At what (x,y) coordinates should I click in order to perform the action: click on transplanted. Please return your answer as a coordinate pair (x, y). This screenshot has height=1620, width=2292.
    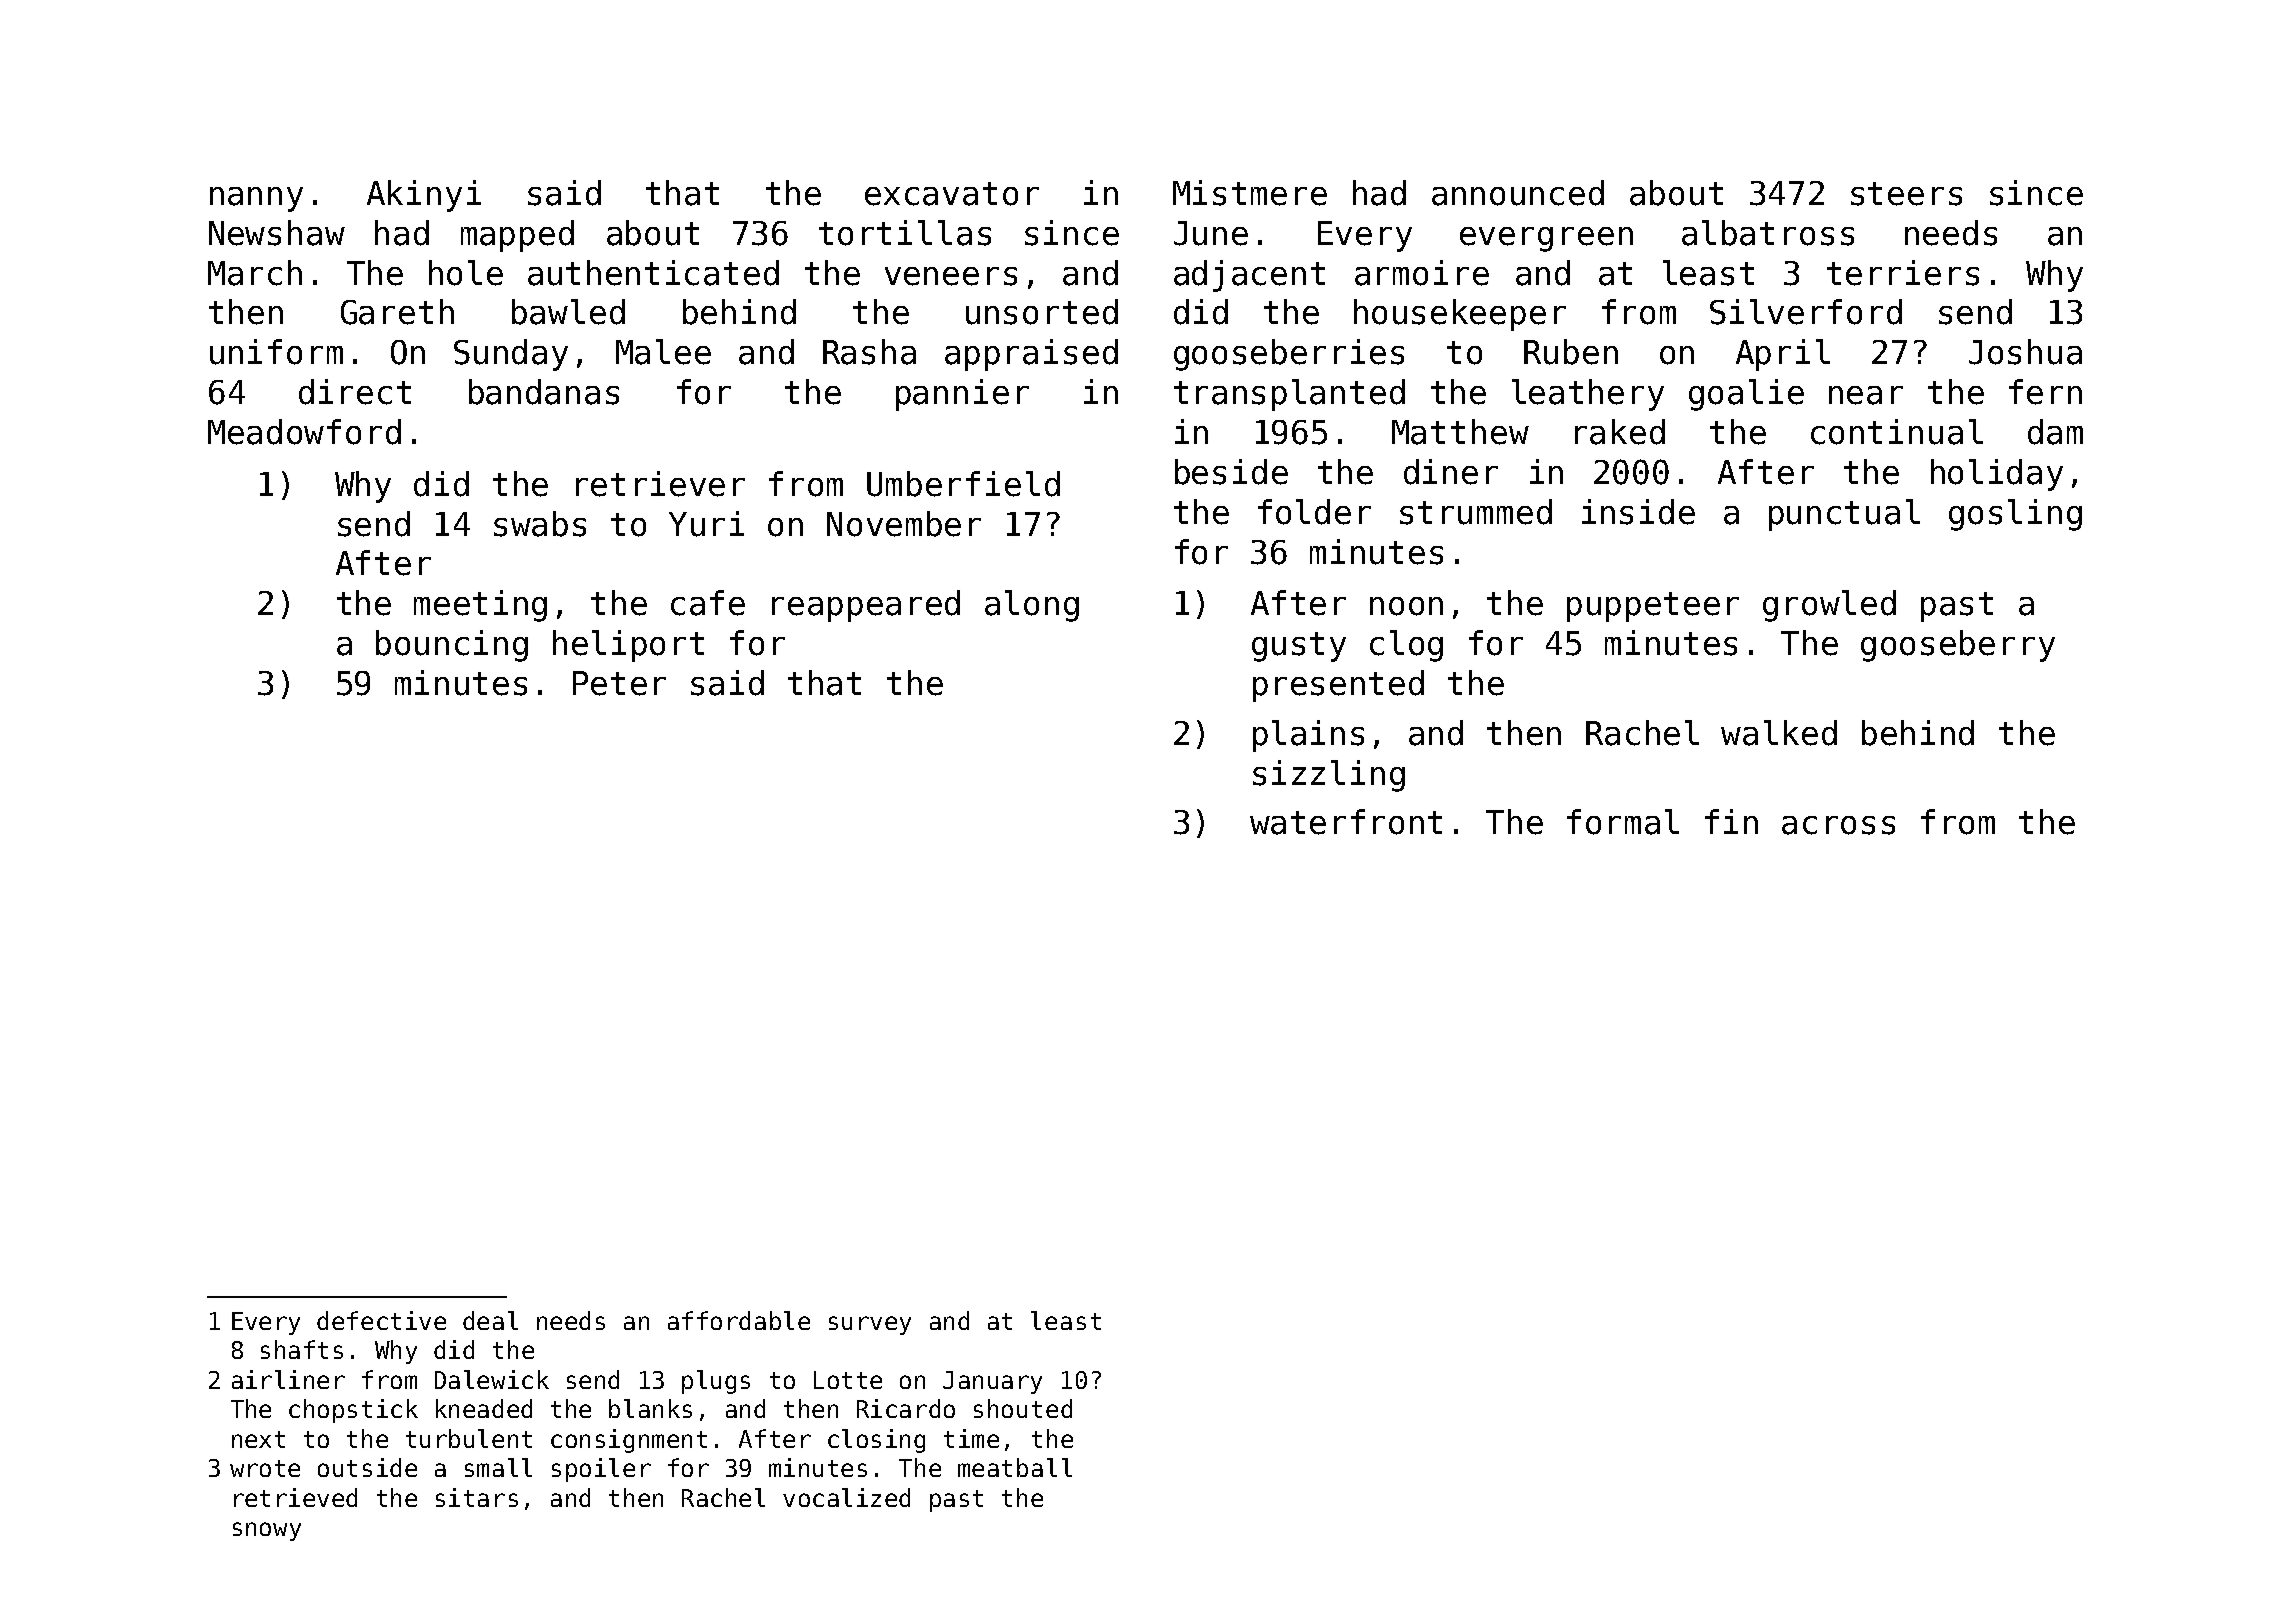
    Looking at the image, I should click on (1289, 395).
